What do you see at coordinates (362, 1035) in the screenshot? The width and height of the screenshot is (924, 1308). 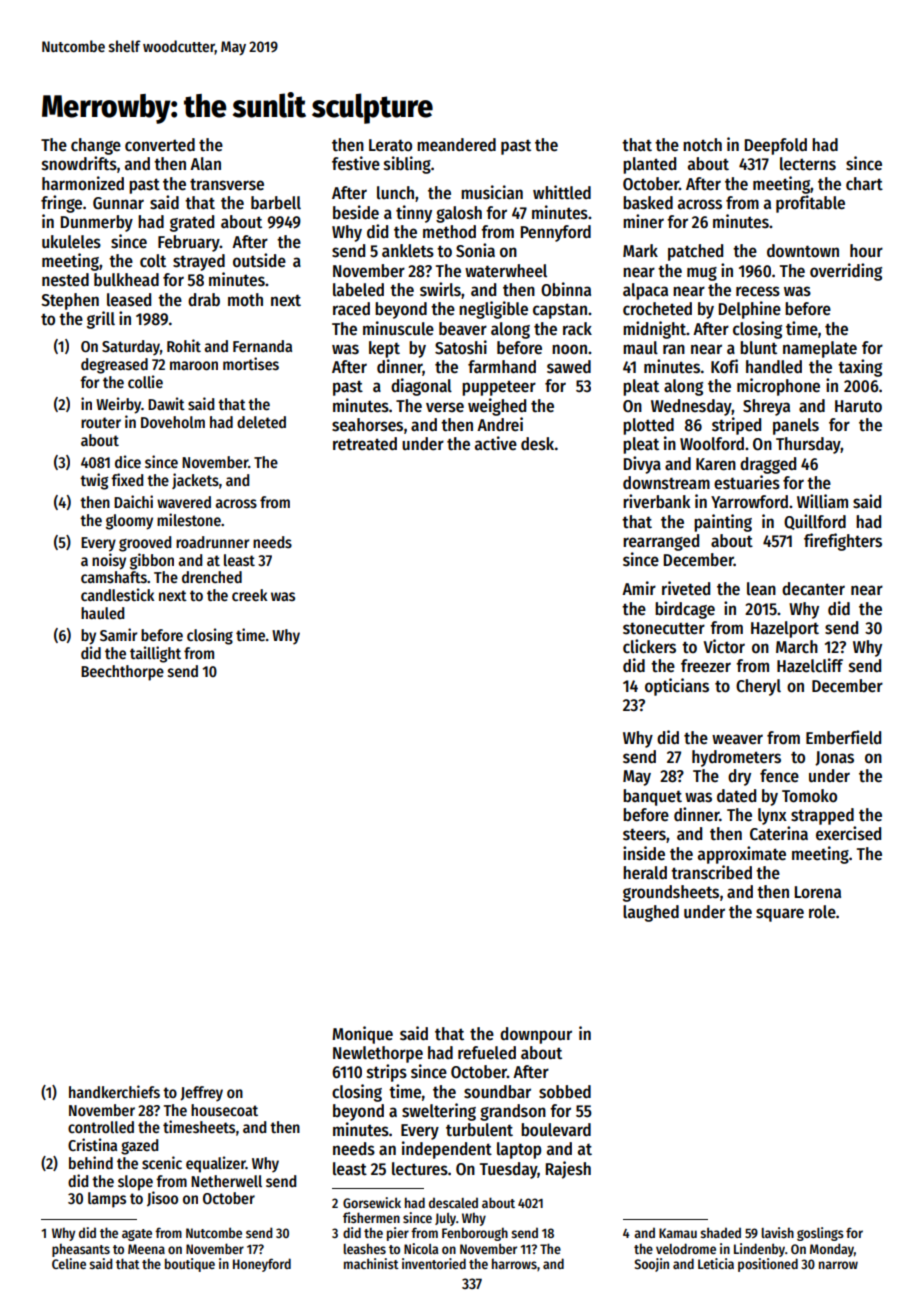 I see `Monique` at bounding box center [362, 1035].
